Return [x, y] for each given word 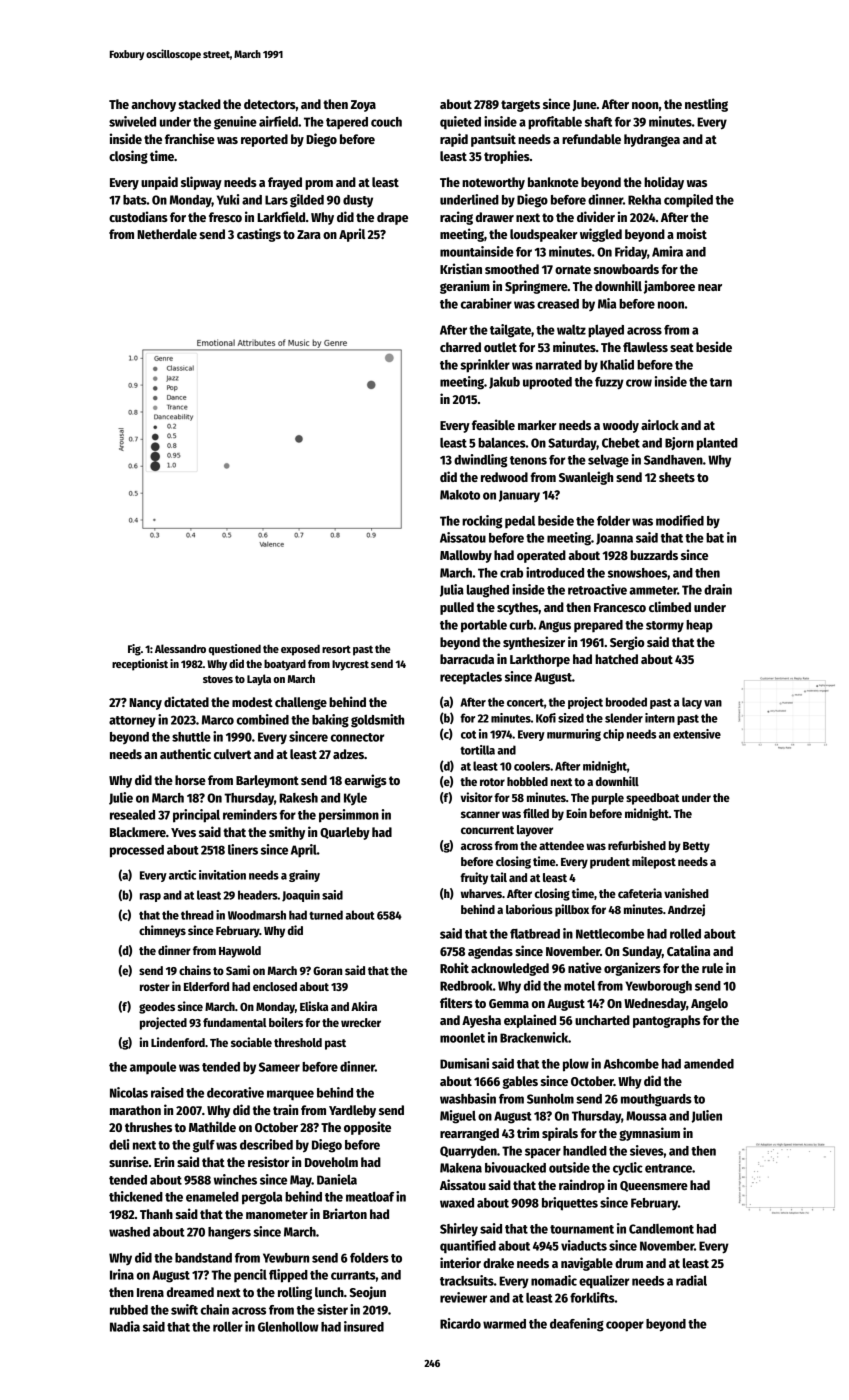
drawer [495, 217]
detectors [270, 104]
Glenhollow [288, 1327]
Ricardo [460, 1323]
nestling [706, 105]
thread [197, 915]
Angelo [709, 1004]
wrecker [361, 1022]
